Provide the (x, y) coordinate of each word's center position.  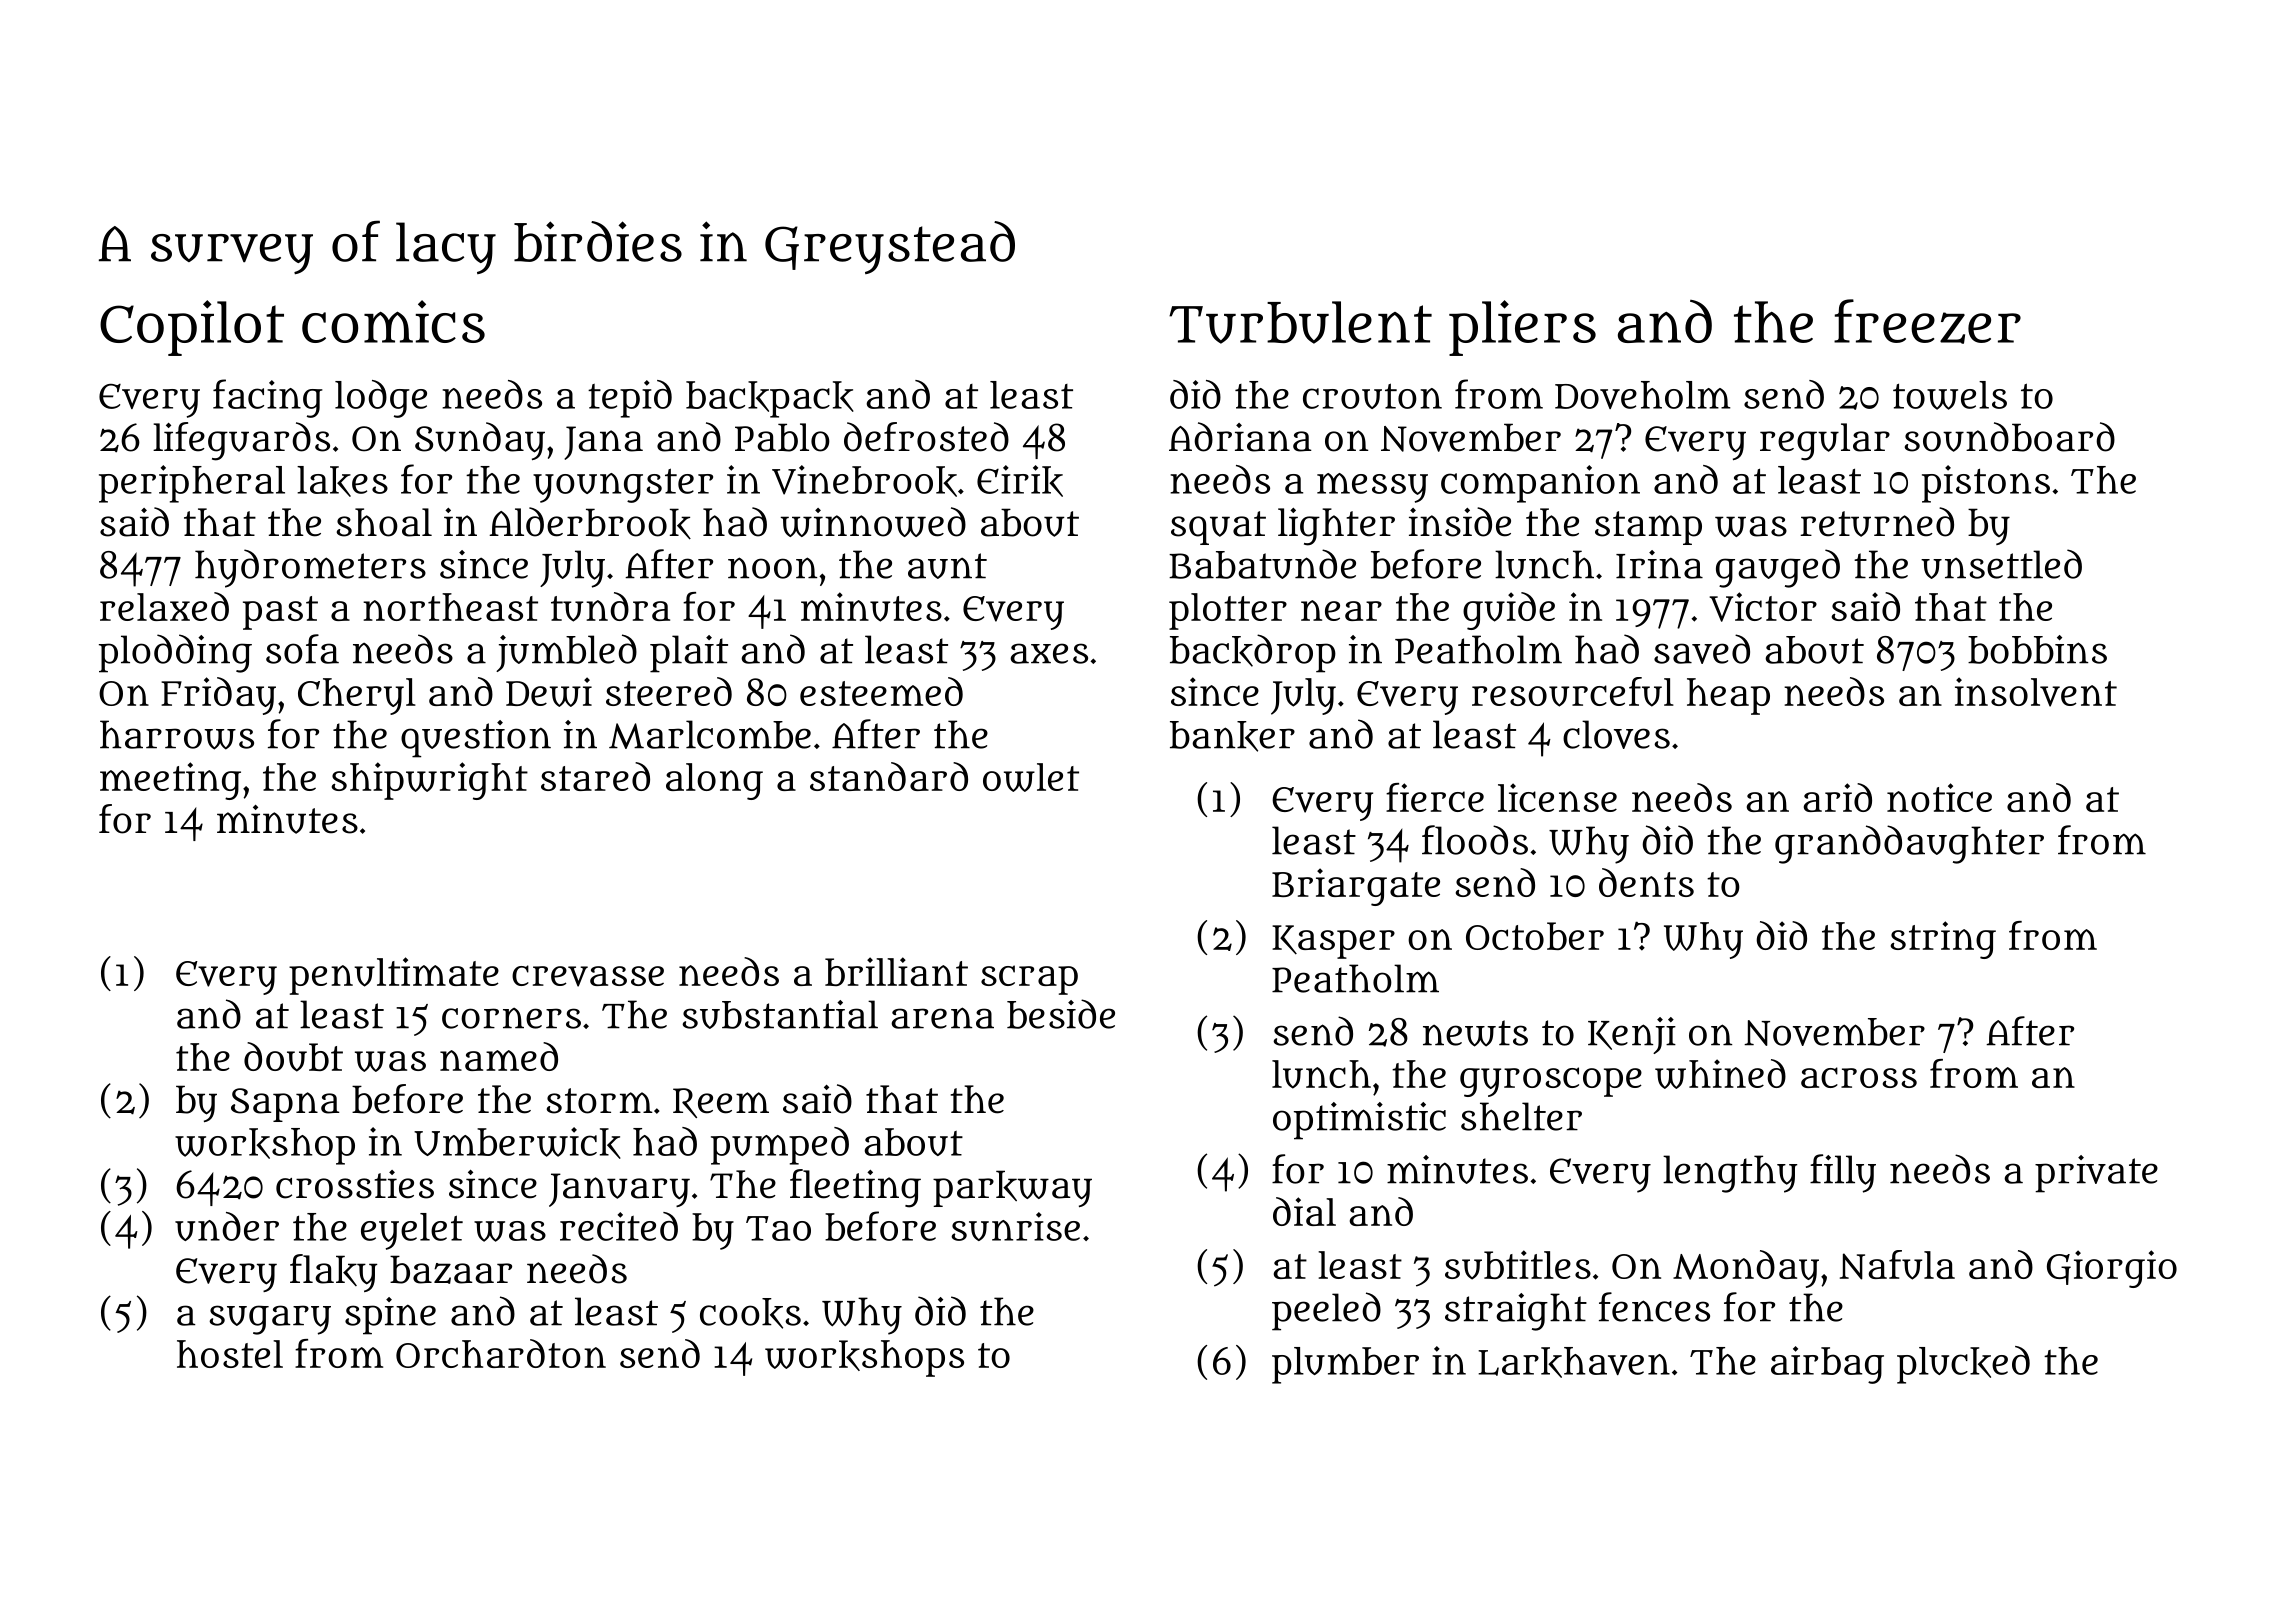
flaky (333, 1273)
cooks (750, 1313)
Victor (1763, 607)
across (1859, 1077)
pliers (1522, 328)
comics (393, 321)
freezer (1927, 321)
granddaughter (1909, 844)
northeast (450, 607)
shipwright (430, 781)
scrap (1029, 980)
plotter (1228, 611)
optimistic (1359, 1121)
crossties (355, 1184)
